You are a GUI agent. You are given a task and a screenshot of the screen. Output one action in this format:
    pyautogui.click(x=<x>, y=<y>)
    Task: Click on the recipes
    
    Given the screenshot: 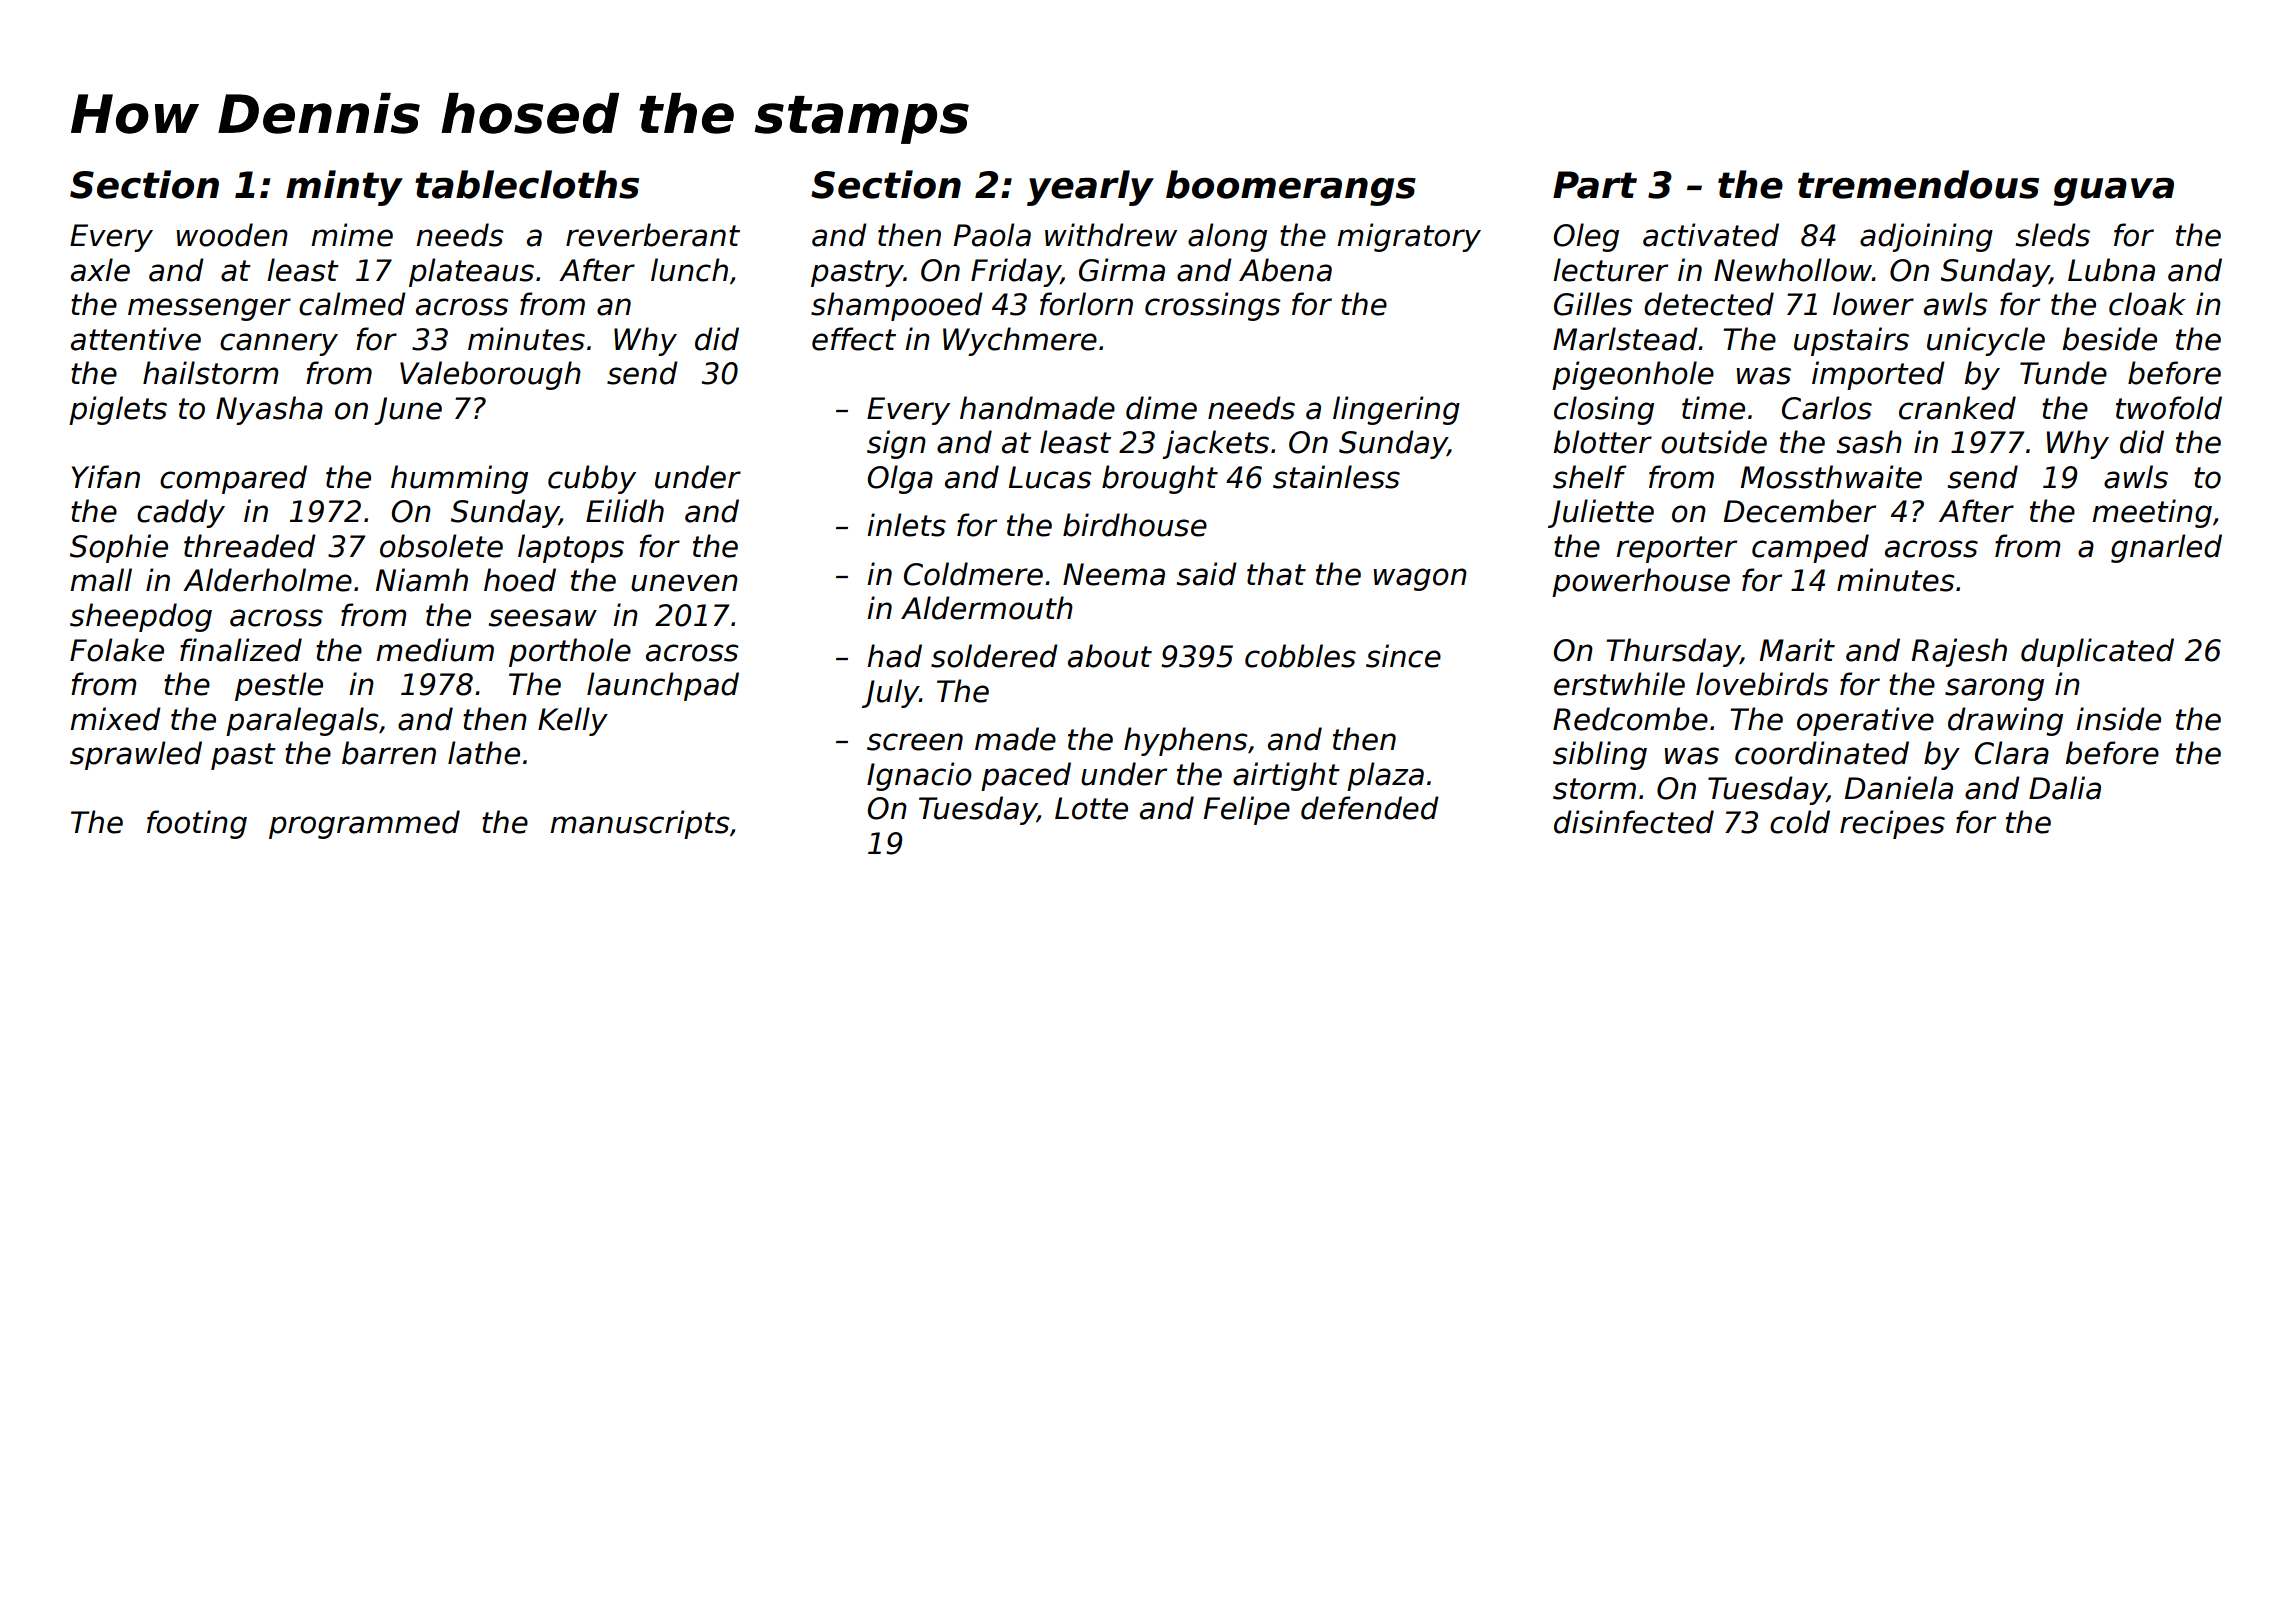 What is the action you would take?
    pyautogui.click(x=1892, y=824)
